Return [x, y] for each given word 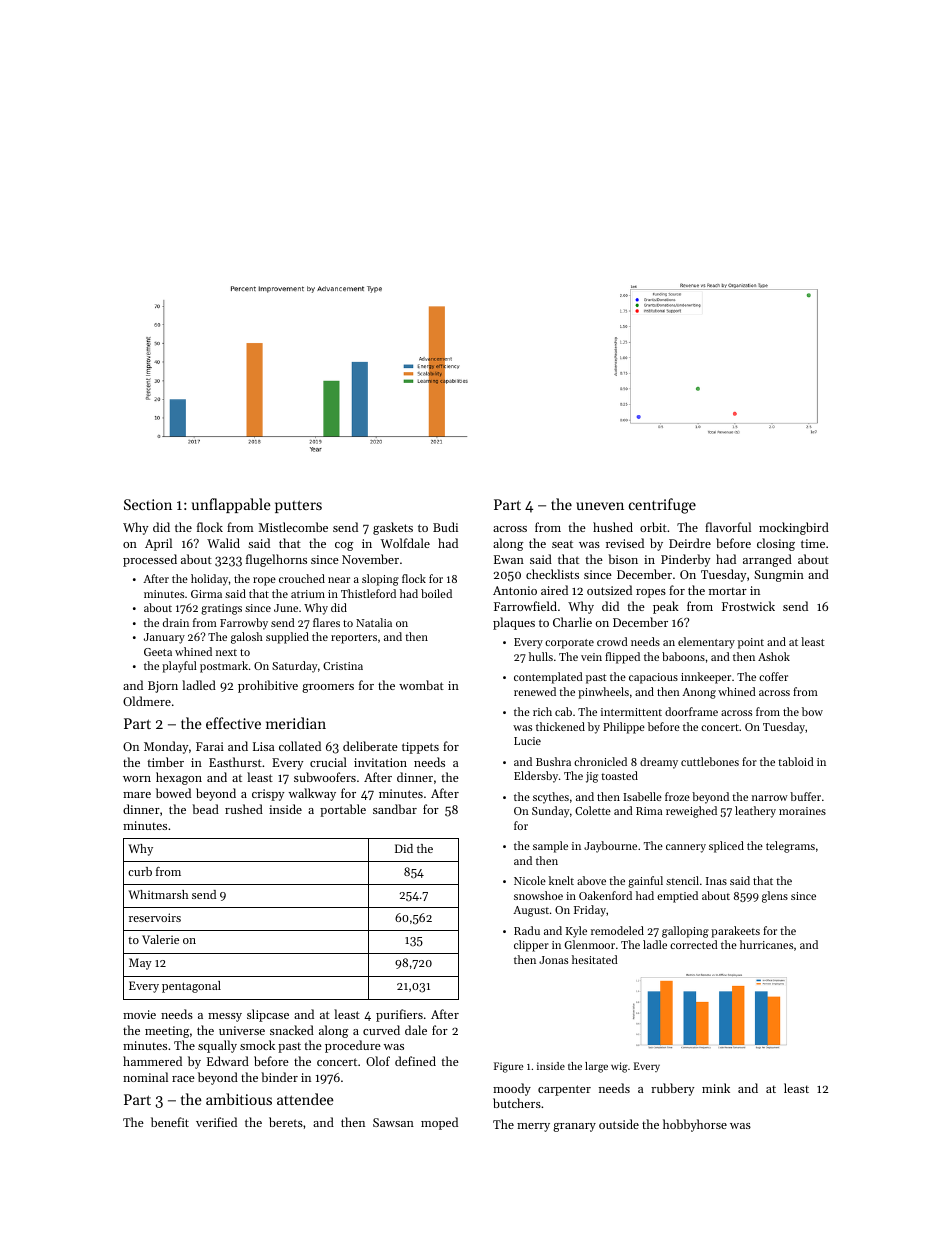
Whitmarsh [158, 894]
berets [286, 1122]
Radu [527, 930]
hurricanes [766, 944]
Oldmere [147, 701]
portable [343, 810]
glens [775, 897]
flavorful [728, 527]
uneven [600, 506]
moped [439, 1123]
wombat [421, 685]
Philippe [624, 728]
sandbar [395, 809]
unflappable [231, 505]
